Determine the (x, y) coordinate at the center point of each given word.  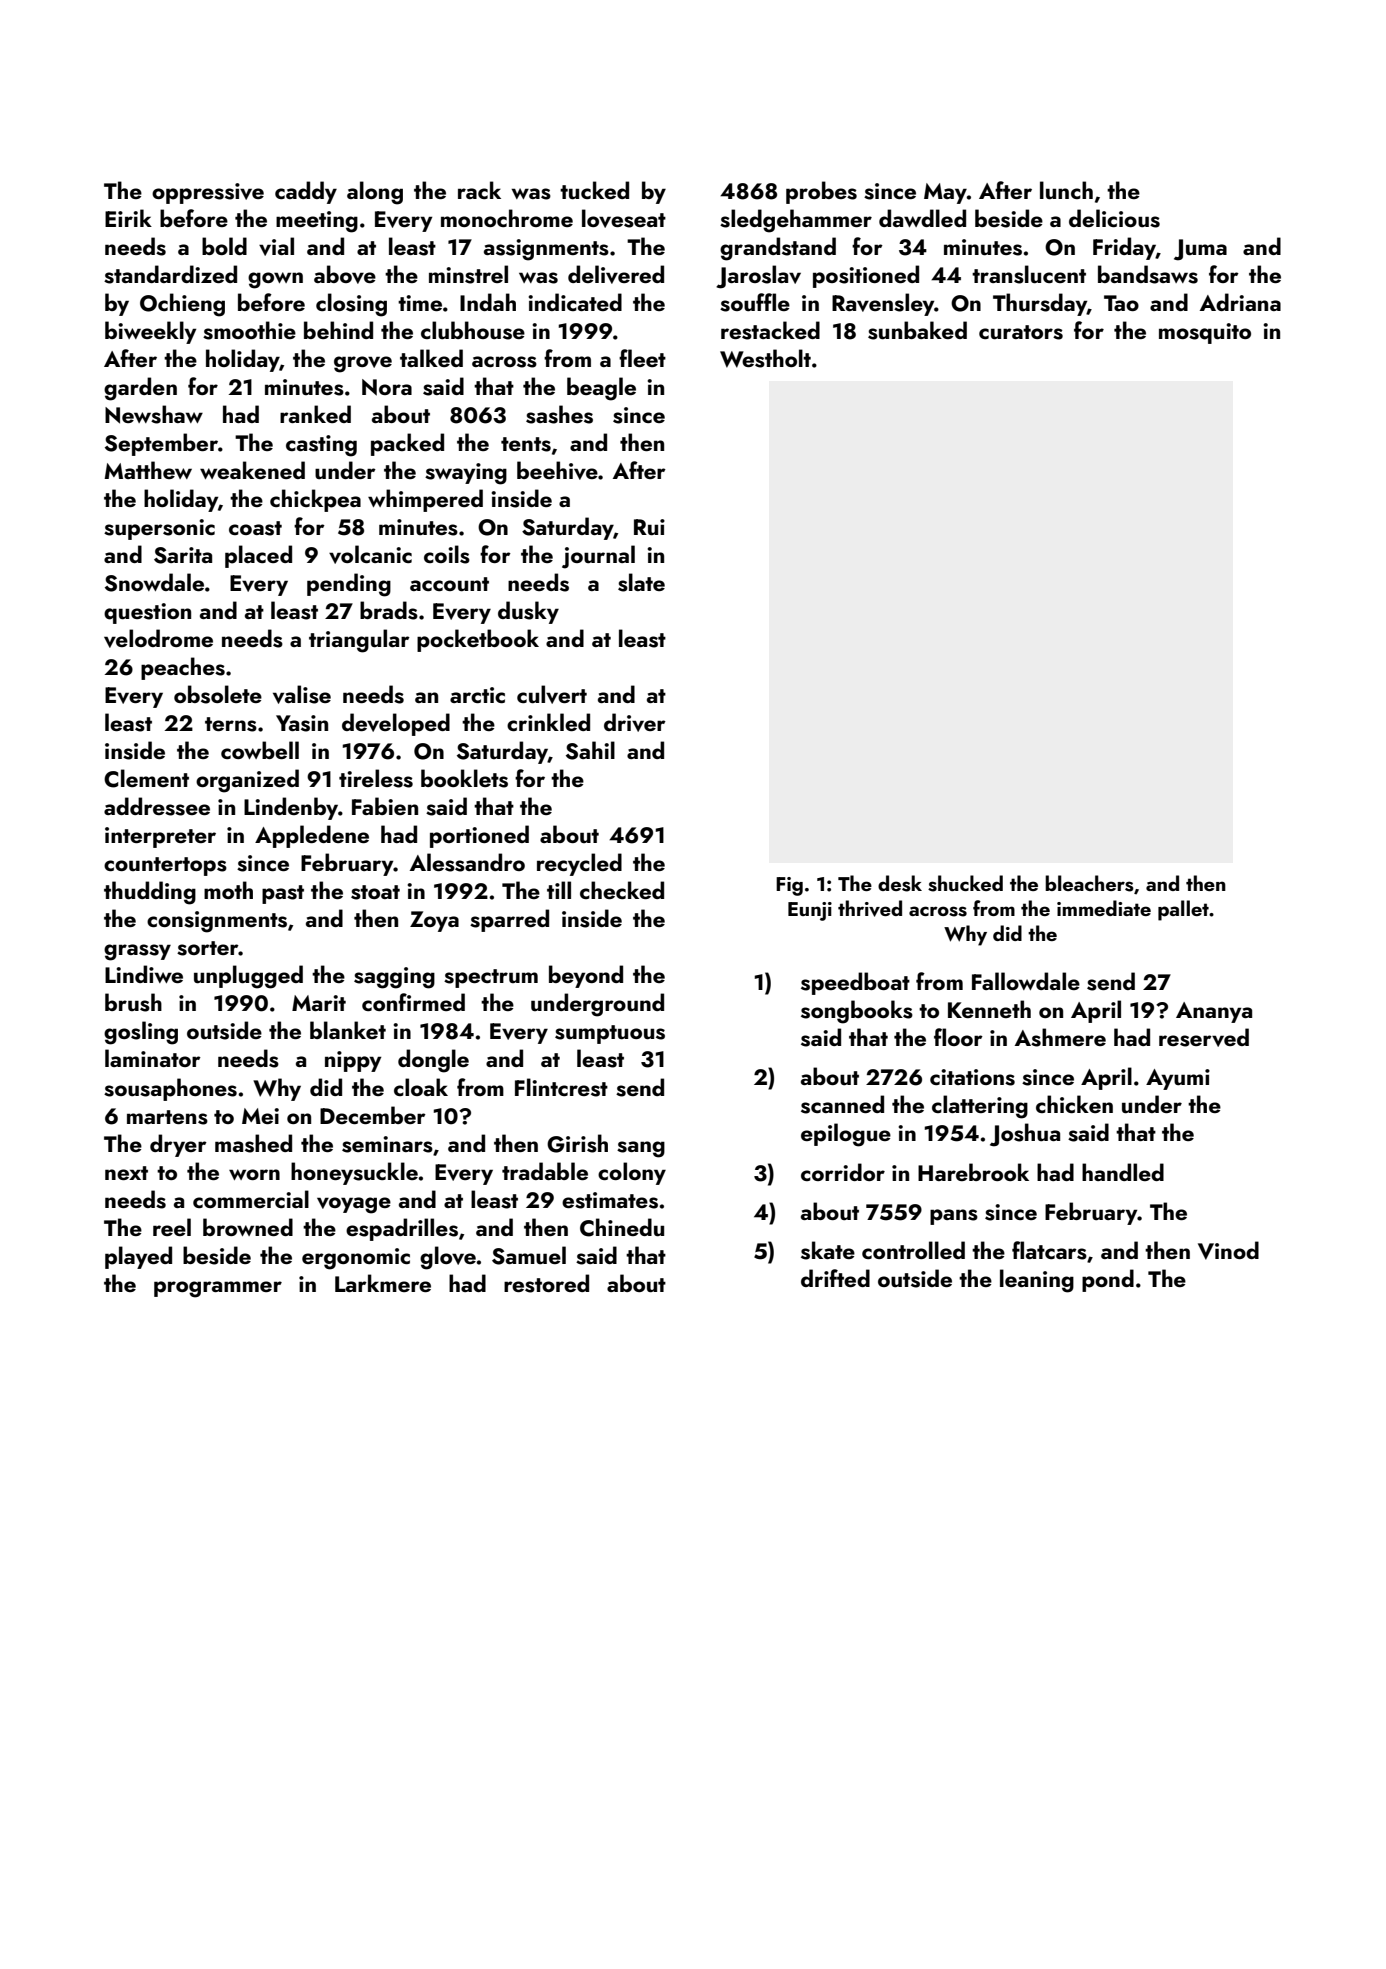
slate (641, 582)
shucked (965, 883)
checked (622, 890)
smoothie (249, 330)
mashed (253, 1143)
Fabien (385, 806)
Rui (649, 527)
